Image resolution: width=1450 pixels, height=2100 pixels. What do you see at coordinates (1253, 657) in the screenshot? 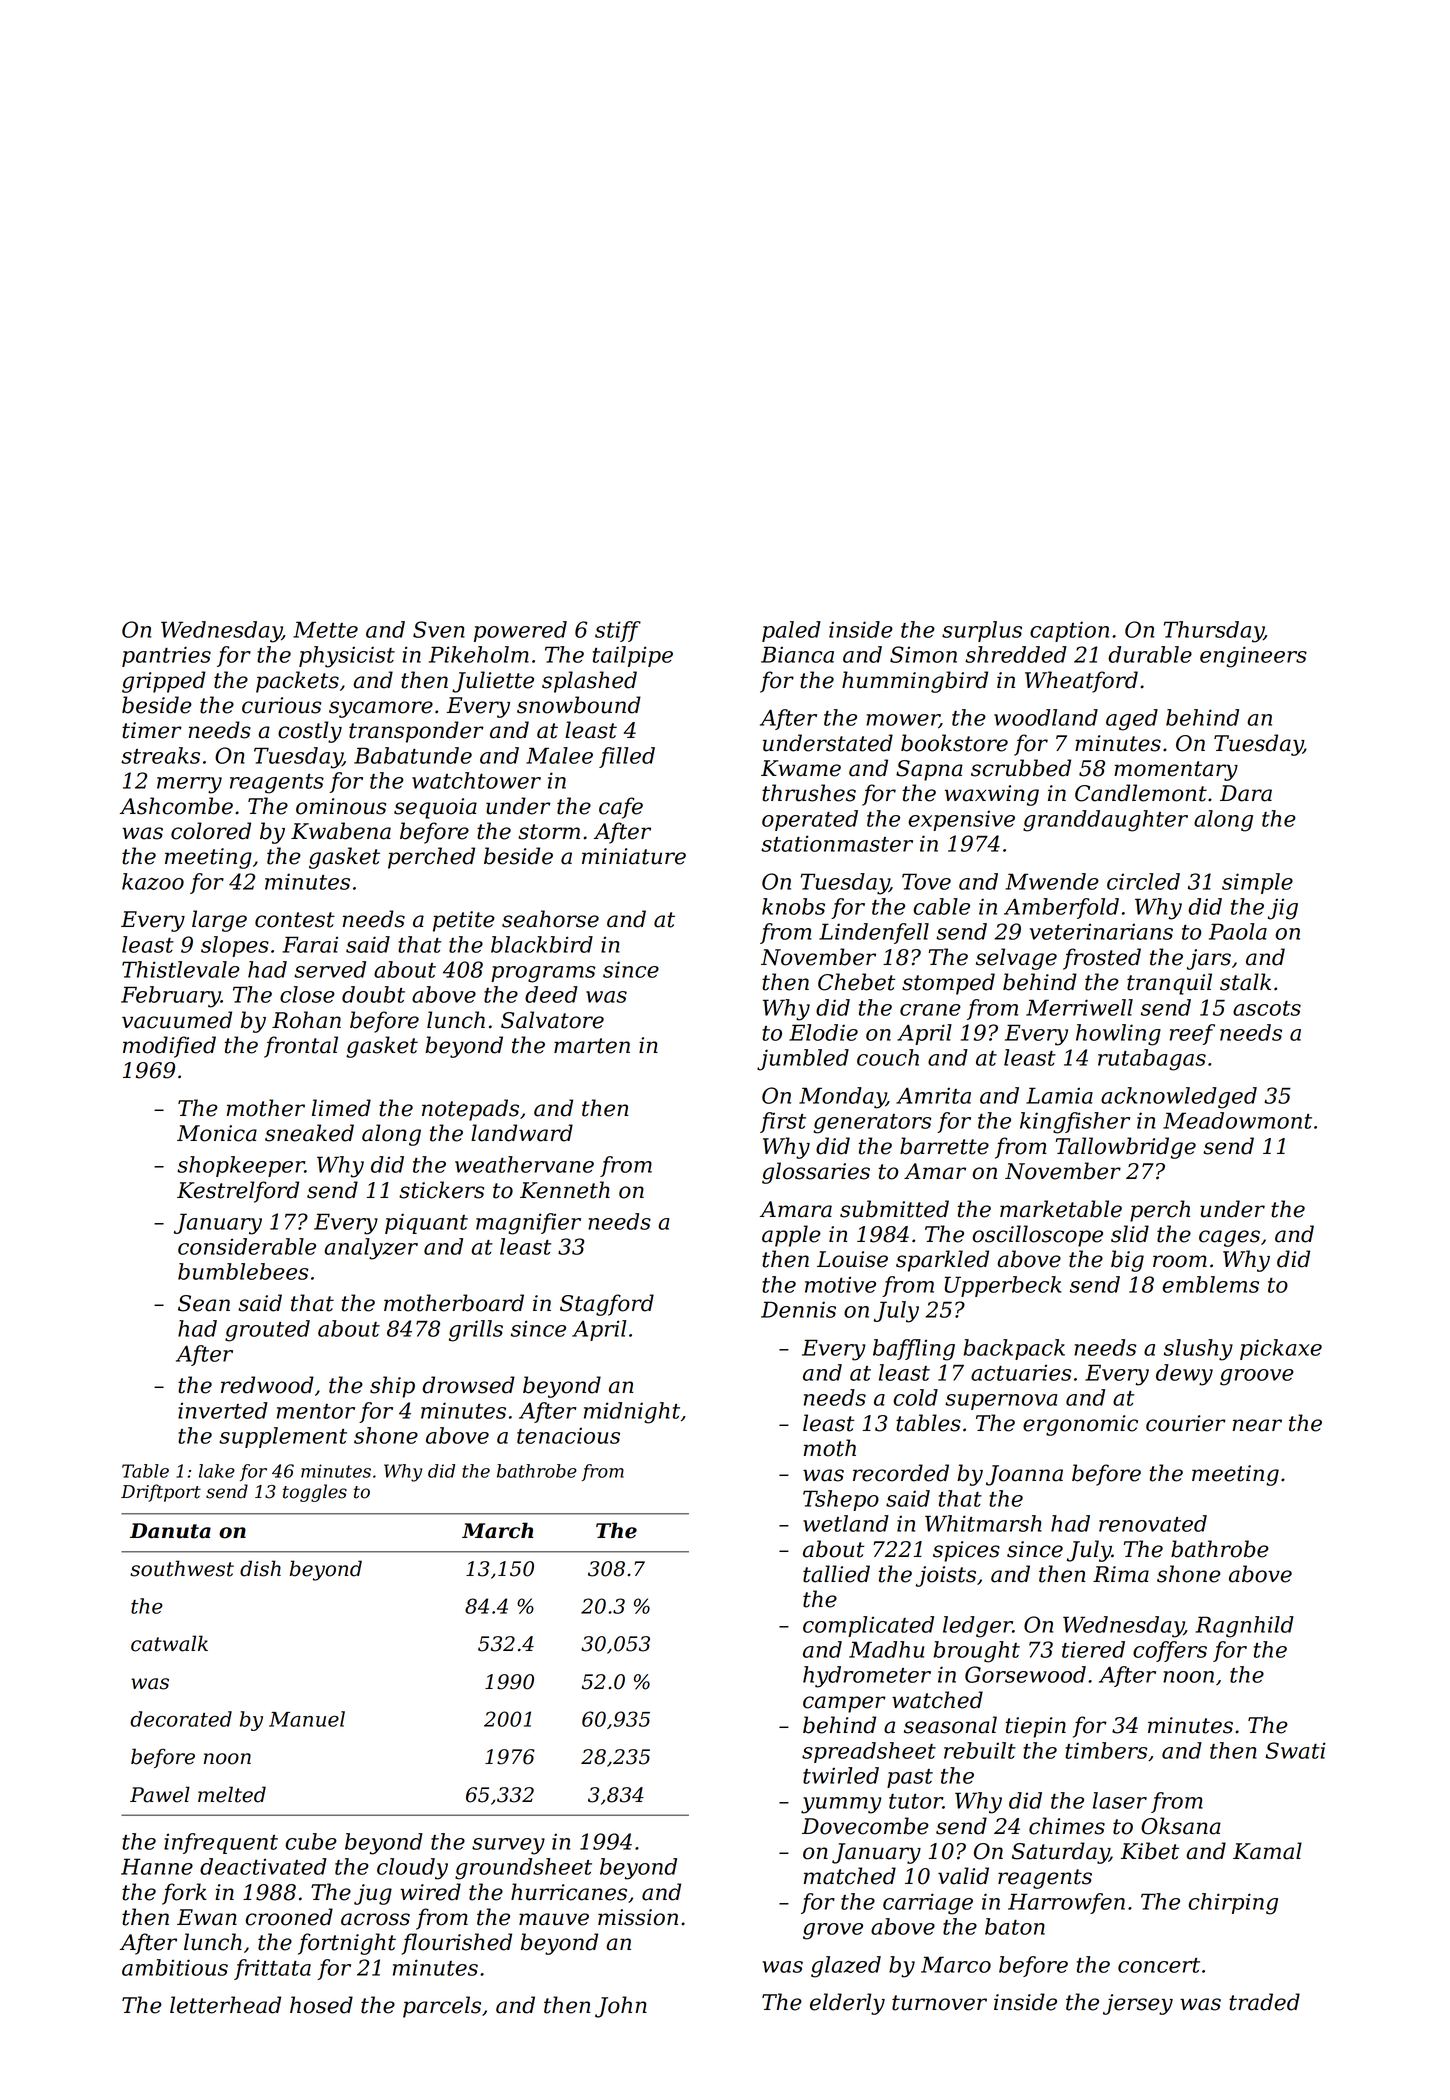
I see `engineers` at bounding box center [1253, 657].
